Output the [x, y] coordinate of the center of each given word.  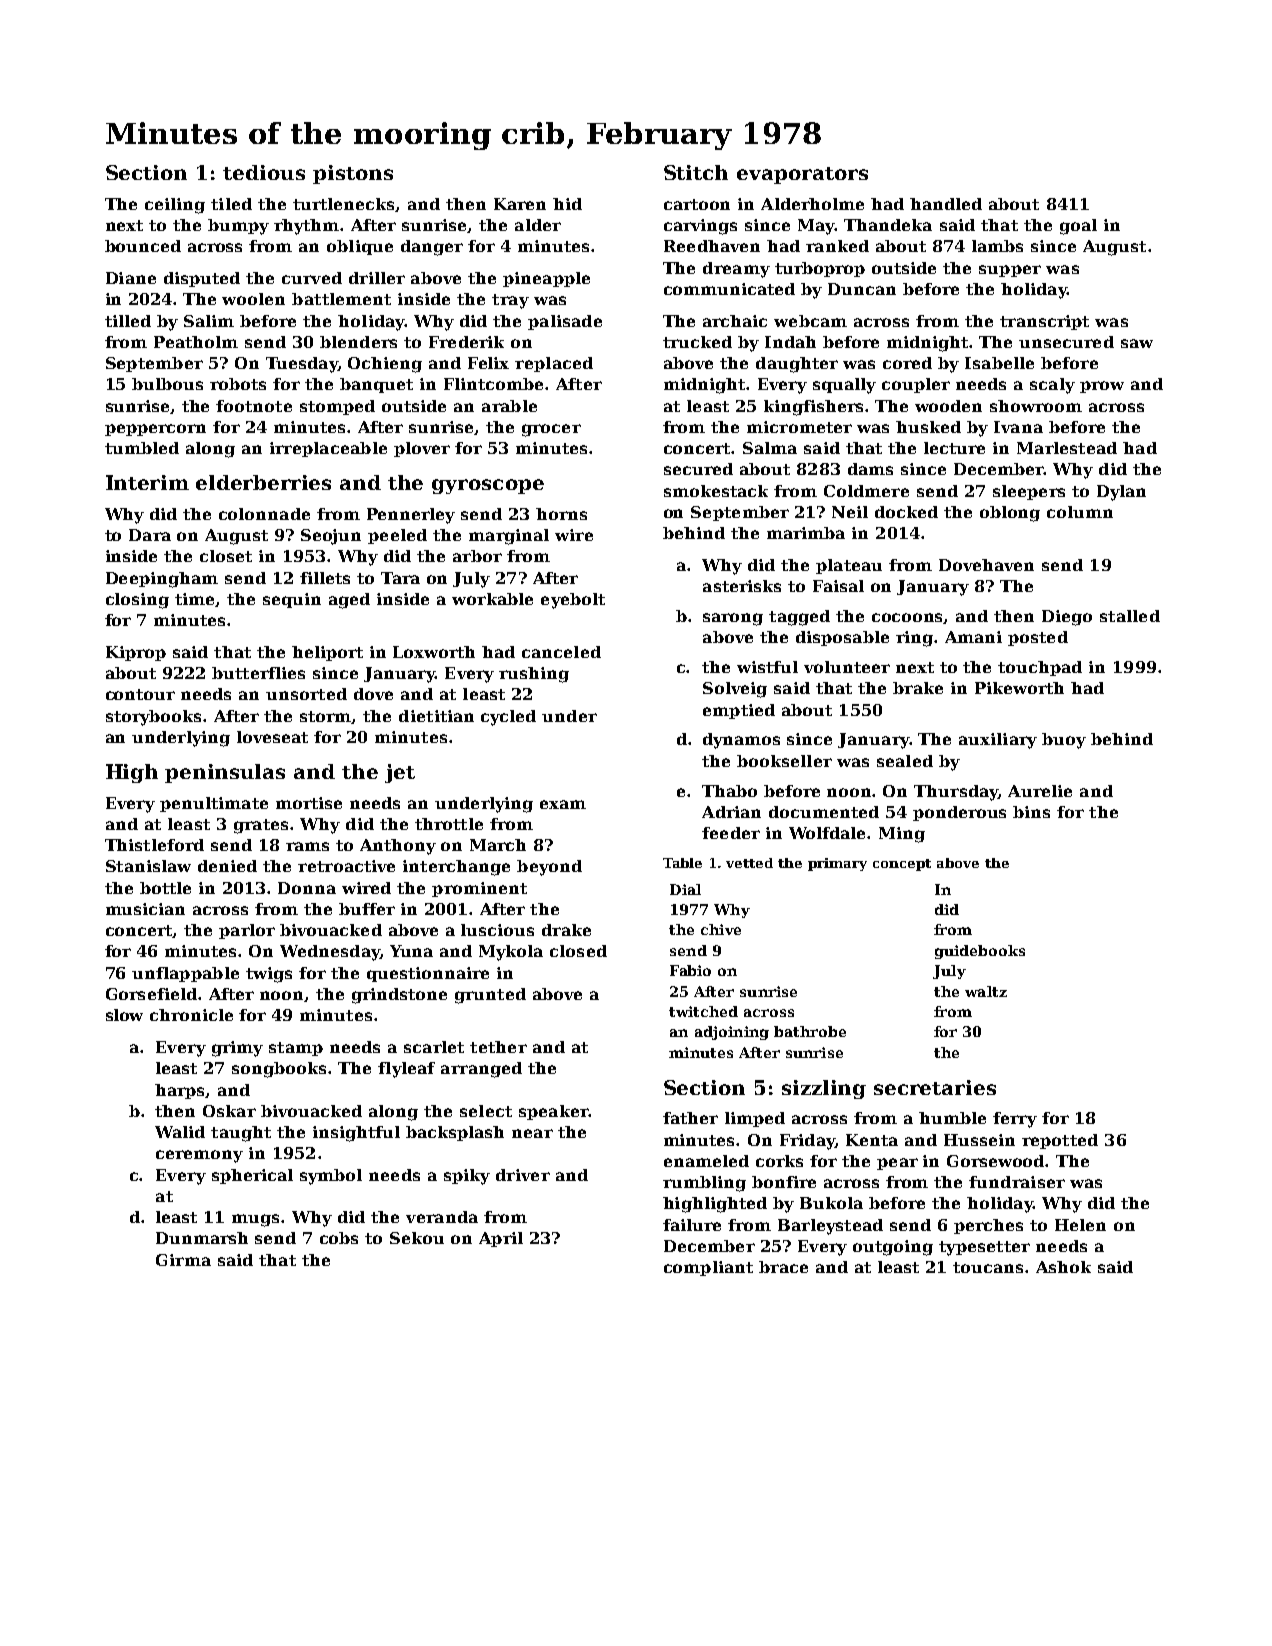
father [690, 1118]
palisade [565, 322]
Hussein [979, 1140]
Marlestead [1067, 448]
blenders [358, 342]
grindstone [399, 996]
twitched [703, 1011]
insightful [356, 1134]
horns [561, 514]
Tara [400, 578]
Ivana [1018, 427]
